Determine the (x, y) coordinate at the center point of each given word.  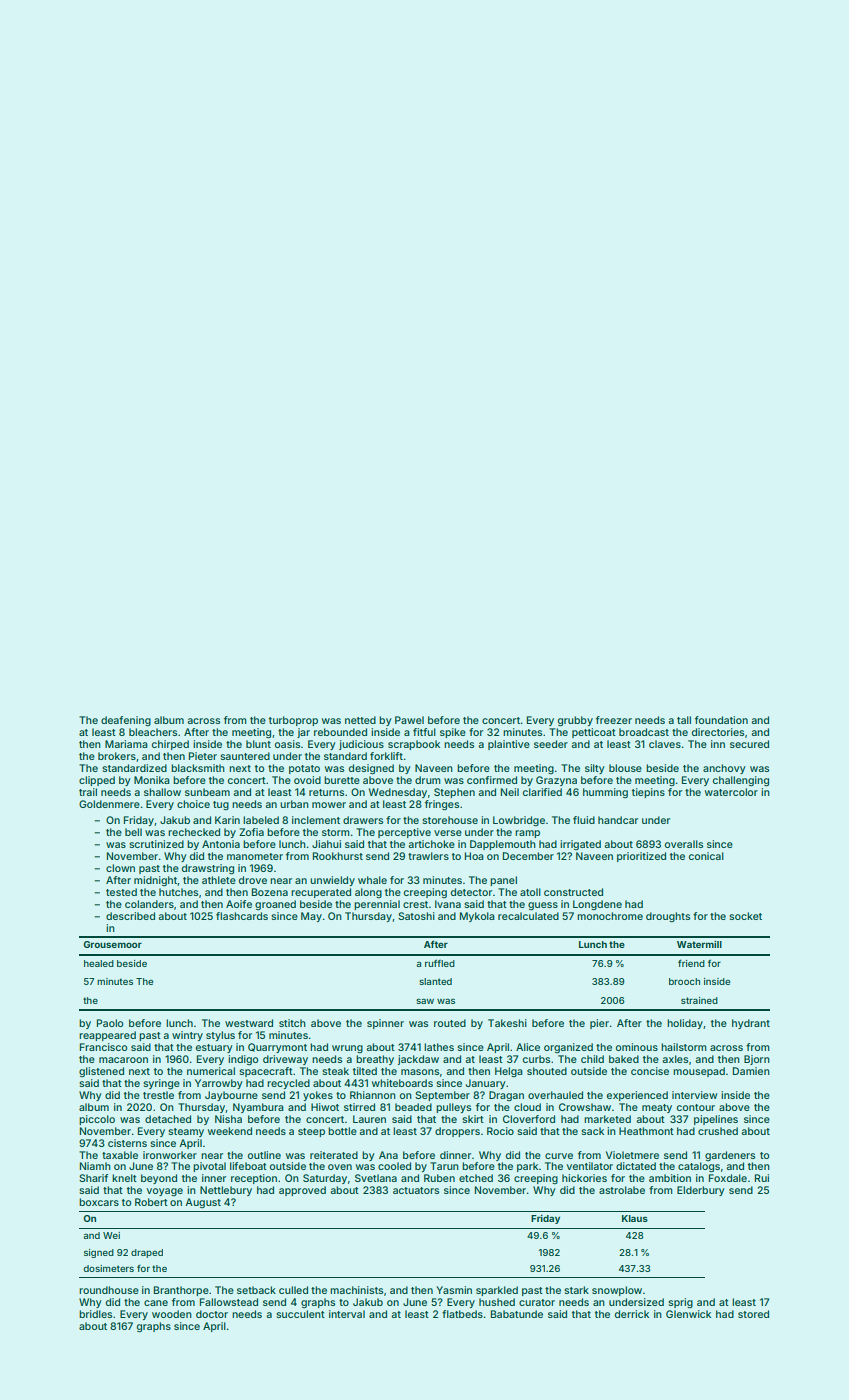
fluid (584, 820)
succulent (300, 1314)
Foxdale (728, 1178)
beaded (413, 1107)
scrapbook (414, 745)
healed (99, 963)
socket (745, 916)
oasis (287, 744)
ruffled (440, 963)
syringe (161, 1084)
